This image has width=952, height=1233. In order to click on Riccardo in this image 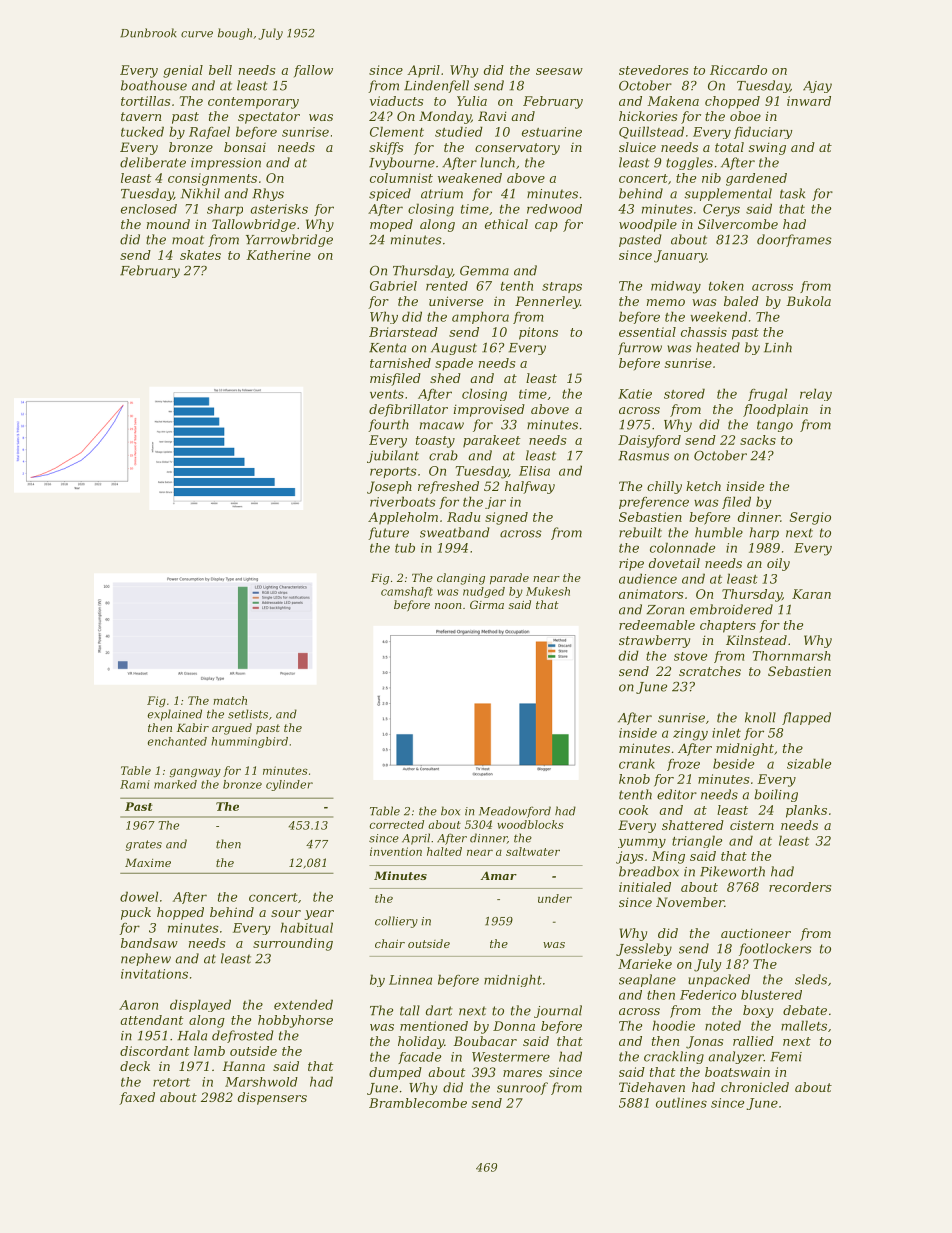, I will do `click(738, 70)`.
